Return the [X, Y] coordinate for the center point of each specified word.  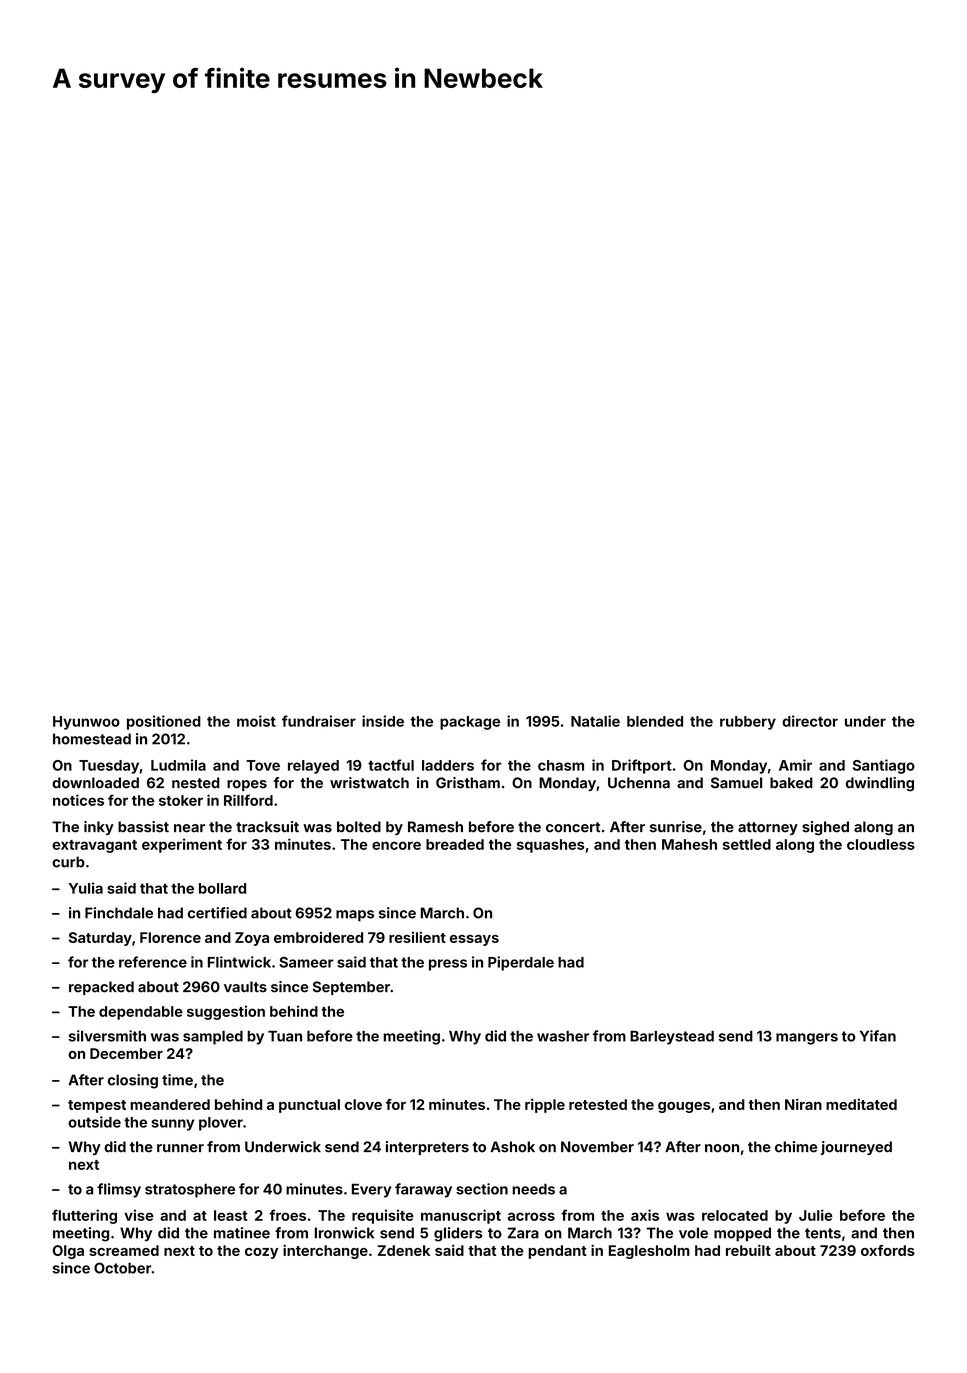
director [810, 721]
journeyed [856, 1148]
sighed [825, 828]
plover [221, 1124]
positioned [164, 722]
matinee [242, 1233]
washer [563, 1036]
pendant [557, 1252]
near [189, 828]
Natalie [595, 721]
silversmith [107, 1036]
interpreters [427, 1148]
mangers [807, 1039]
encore [396, 845]
